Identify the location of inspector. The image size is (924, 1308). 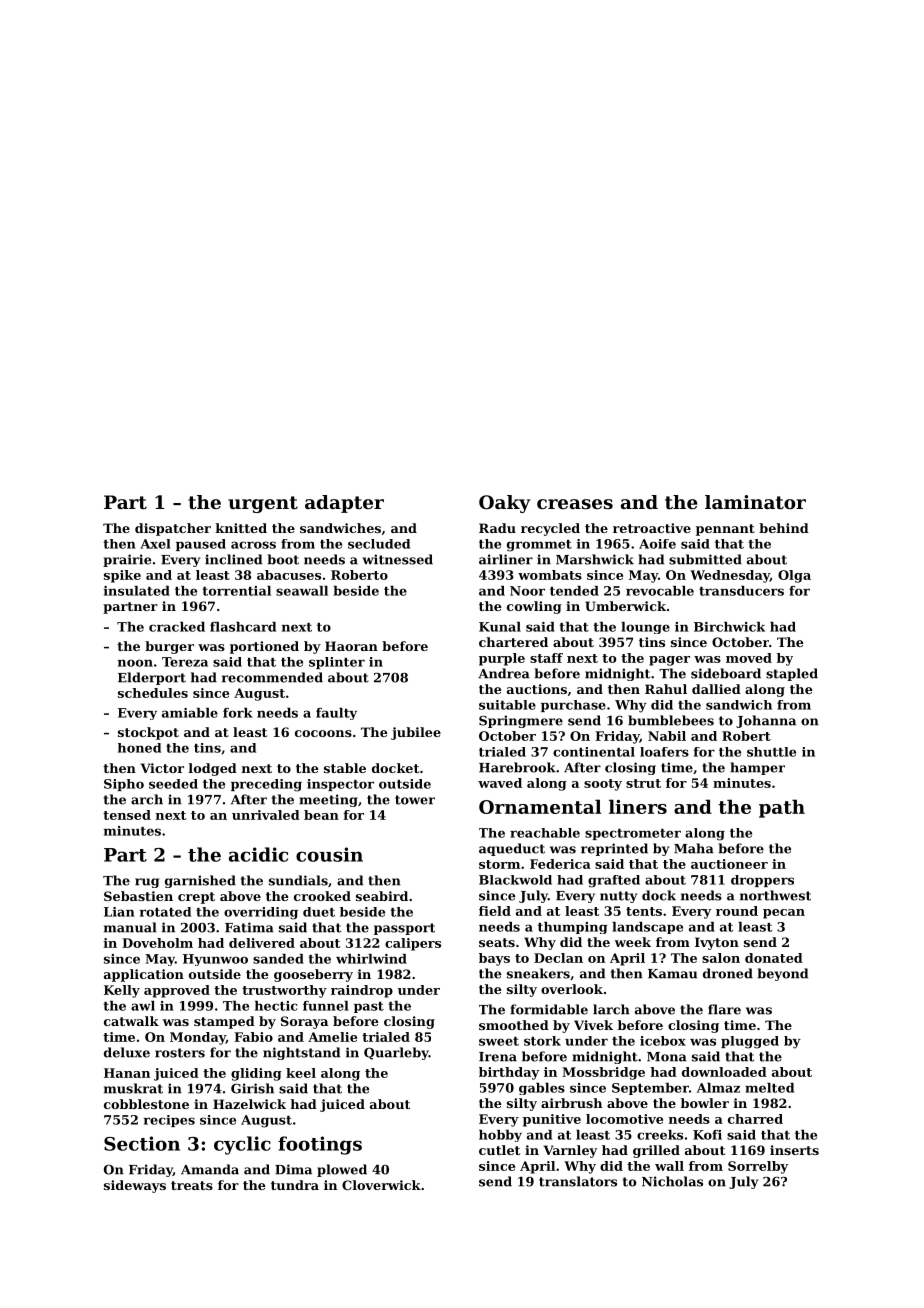
(340, 785).
